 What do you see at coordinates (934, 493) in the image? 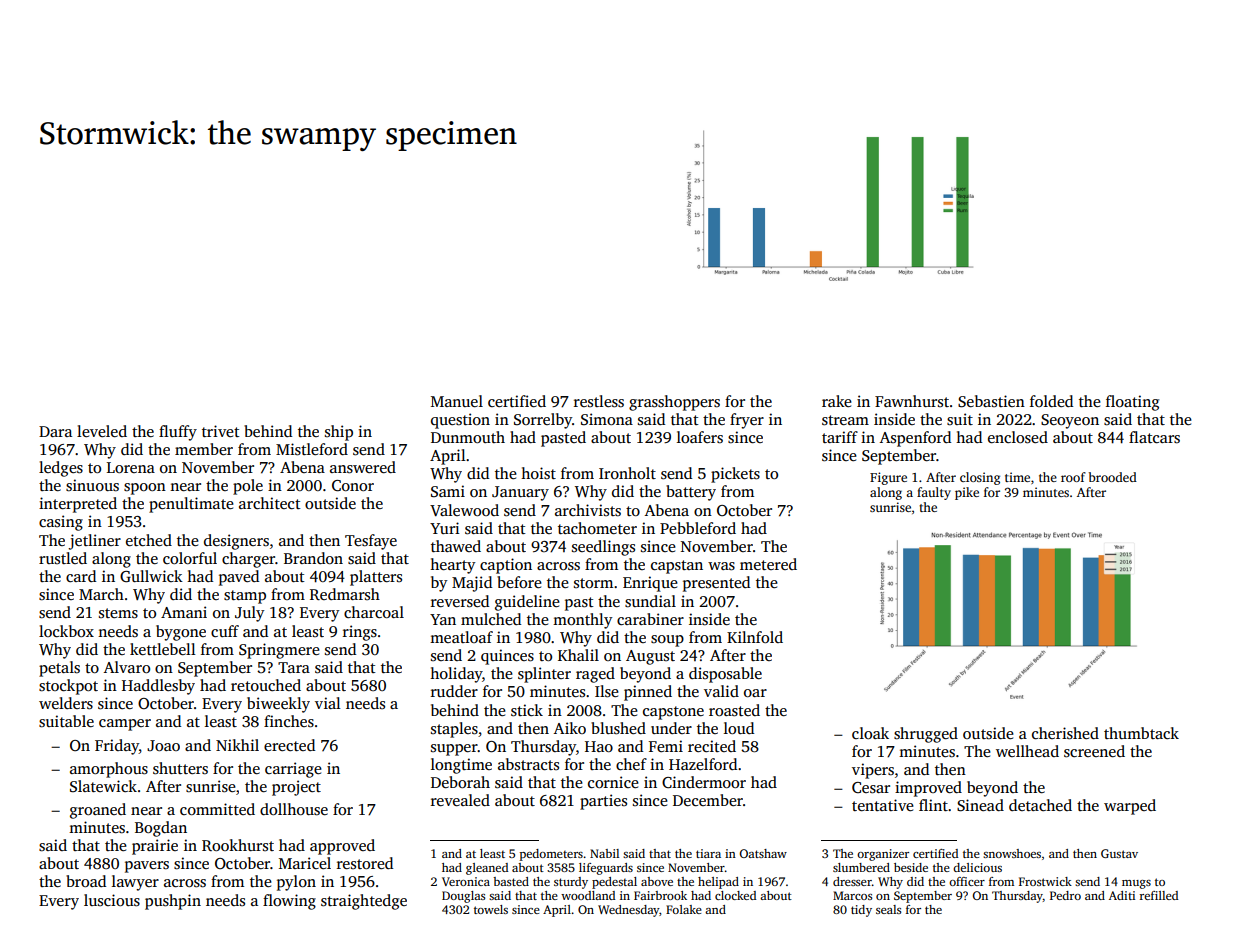
I see `faulty` at bounding box center [934, 493].
